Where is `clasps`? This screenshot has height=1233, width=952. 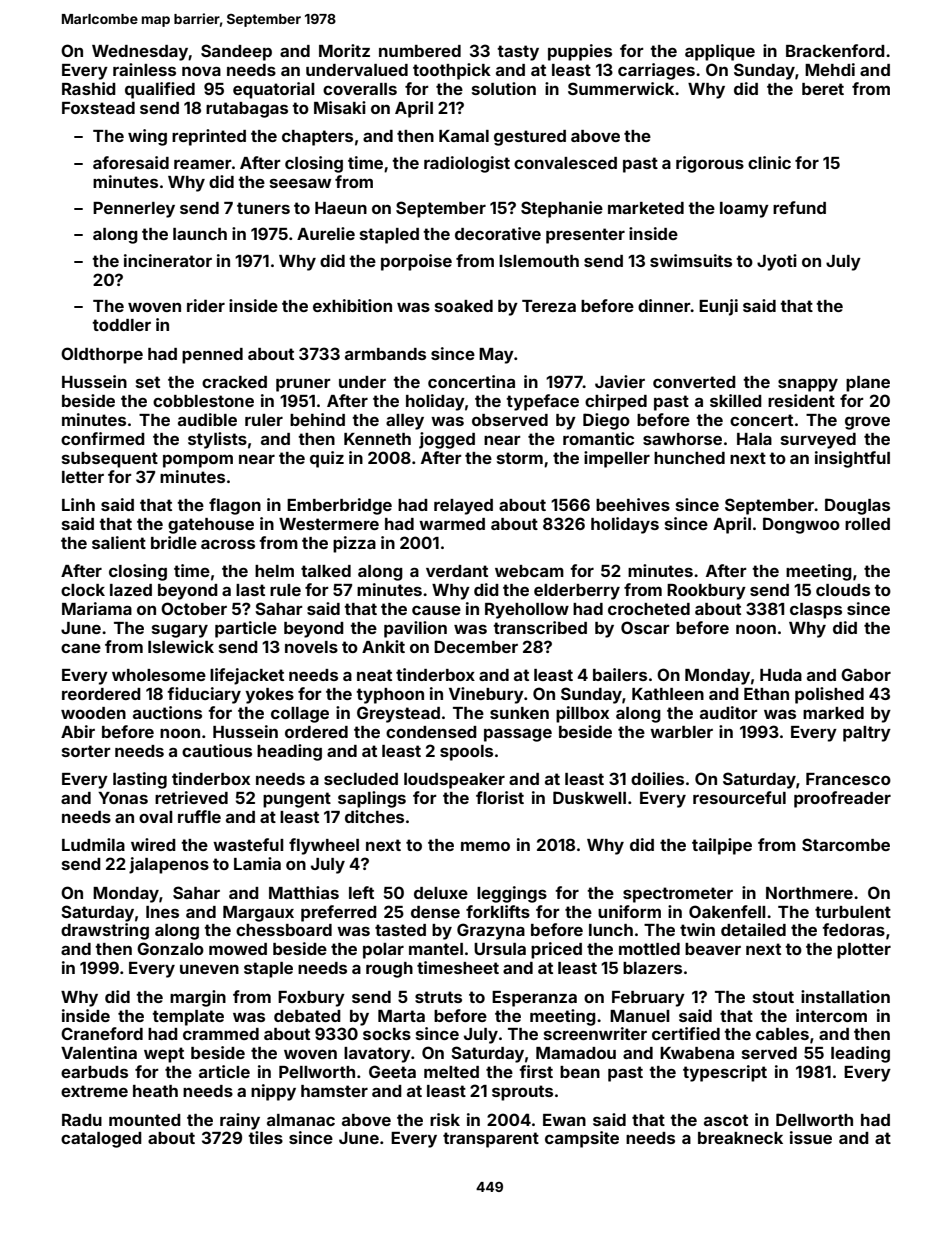
clasps is located at coordinates (816, 611).
